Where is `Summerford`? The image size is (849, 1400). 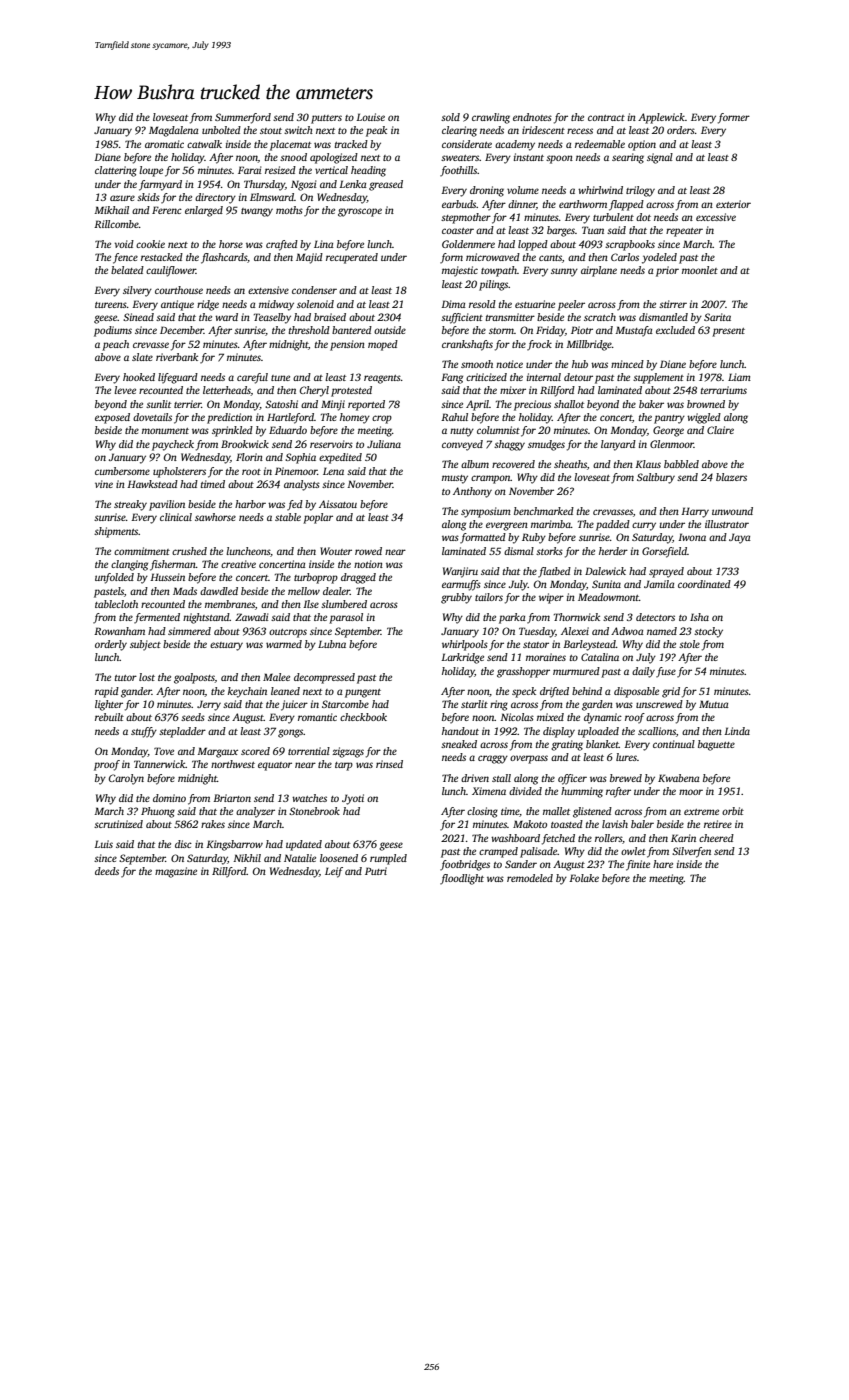 Summerford is located at coordinates (243, 118).
